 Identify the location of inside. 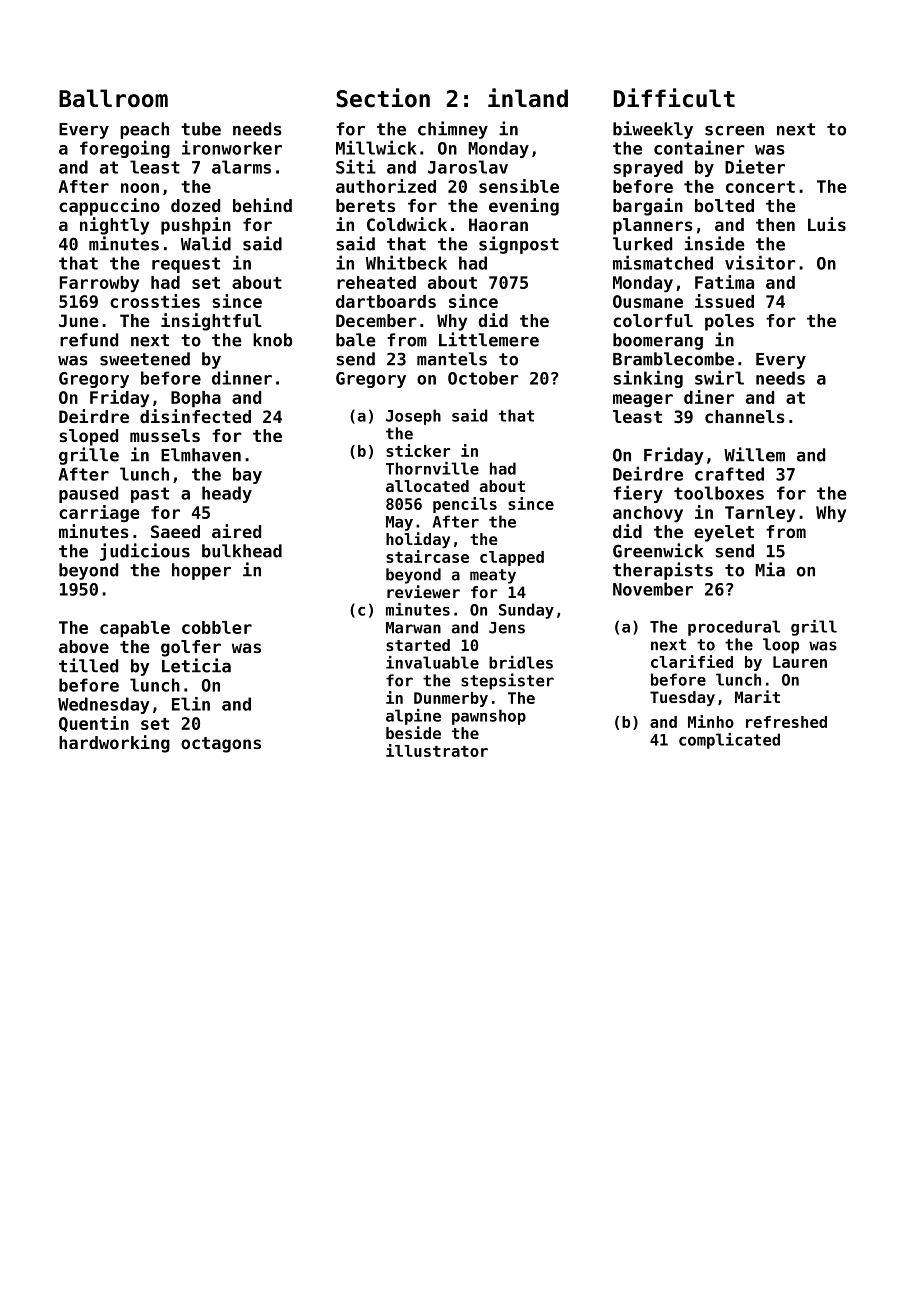
(714, 243).
